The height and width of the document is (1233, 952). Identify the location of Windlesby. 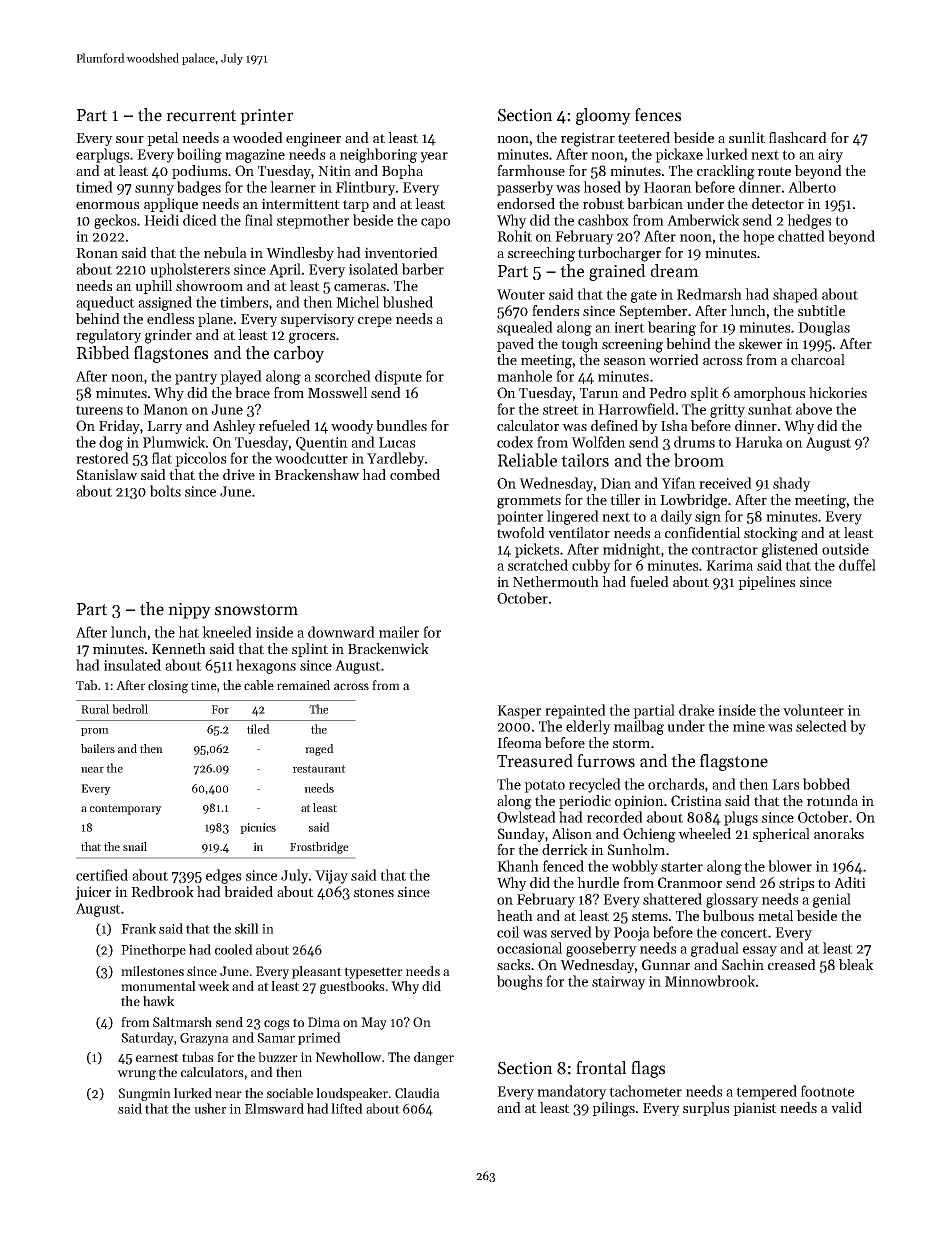
(300, 254).
